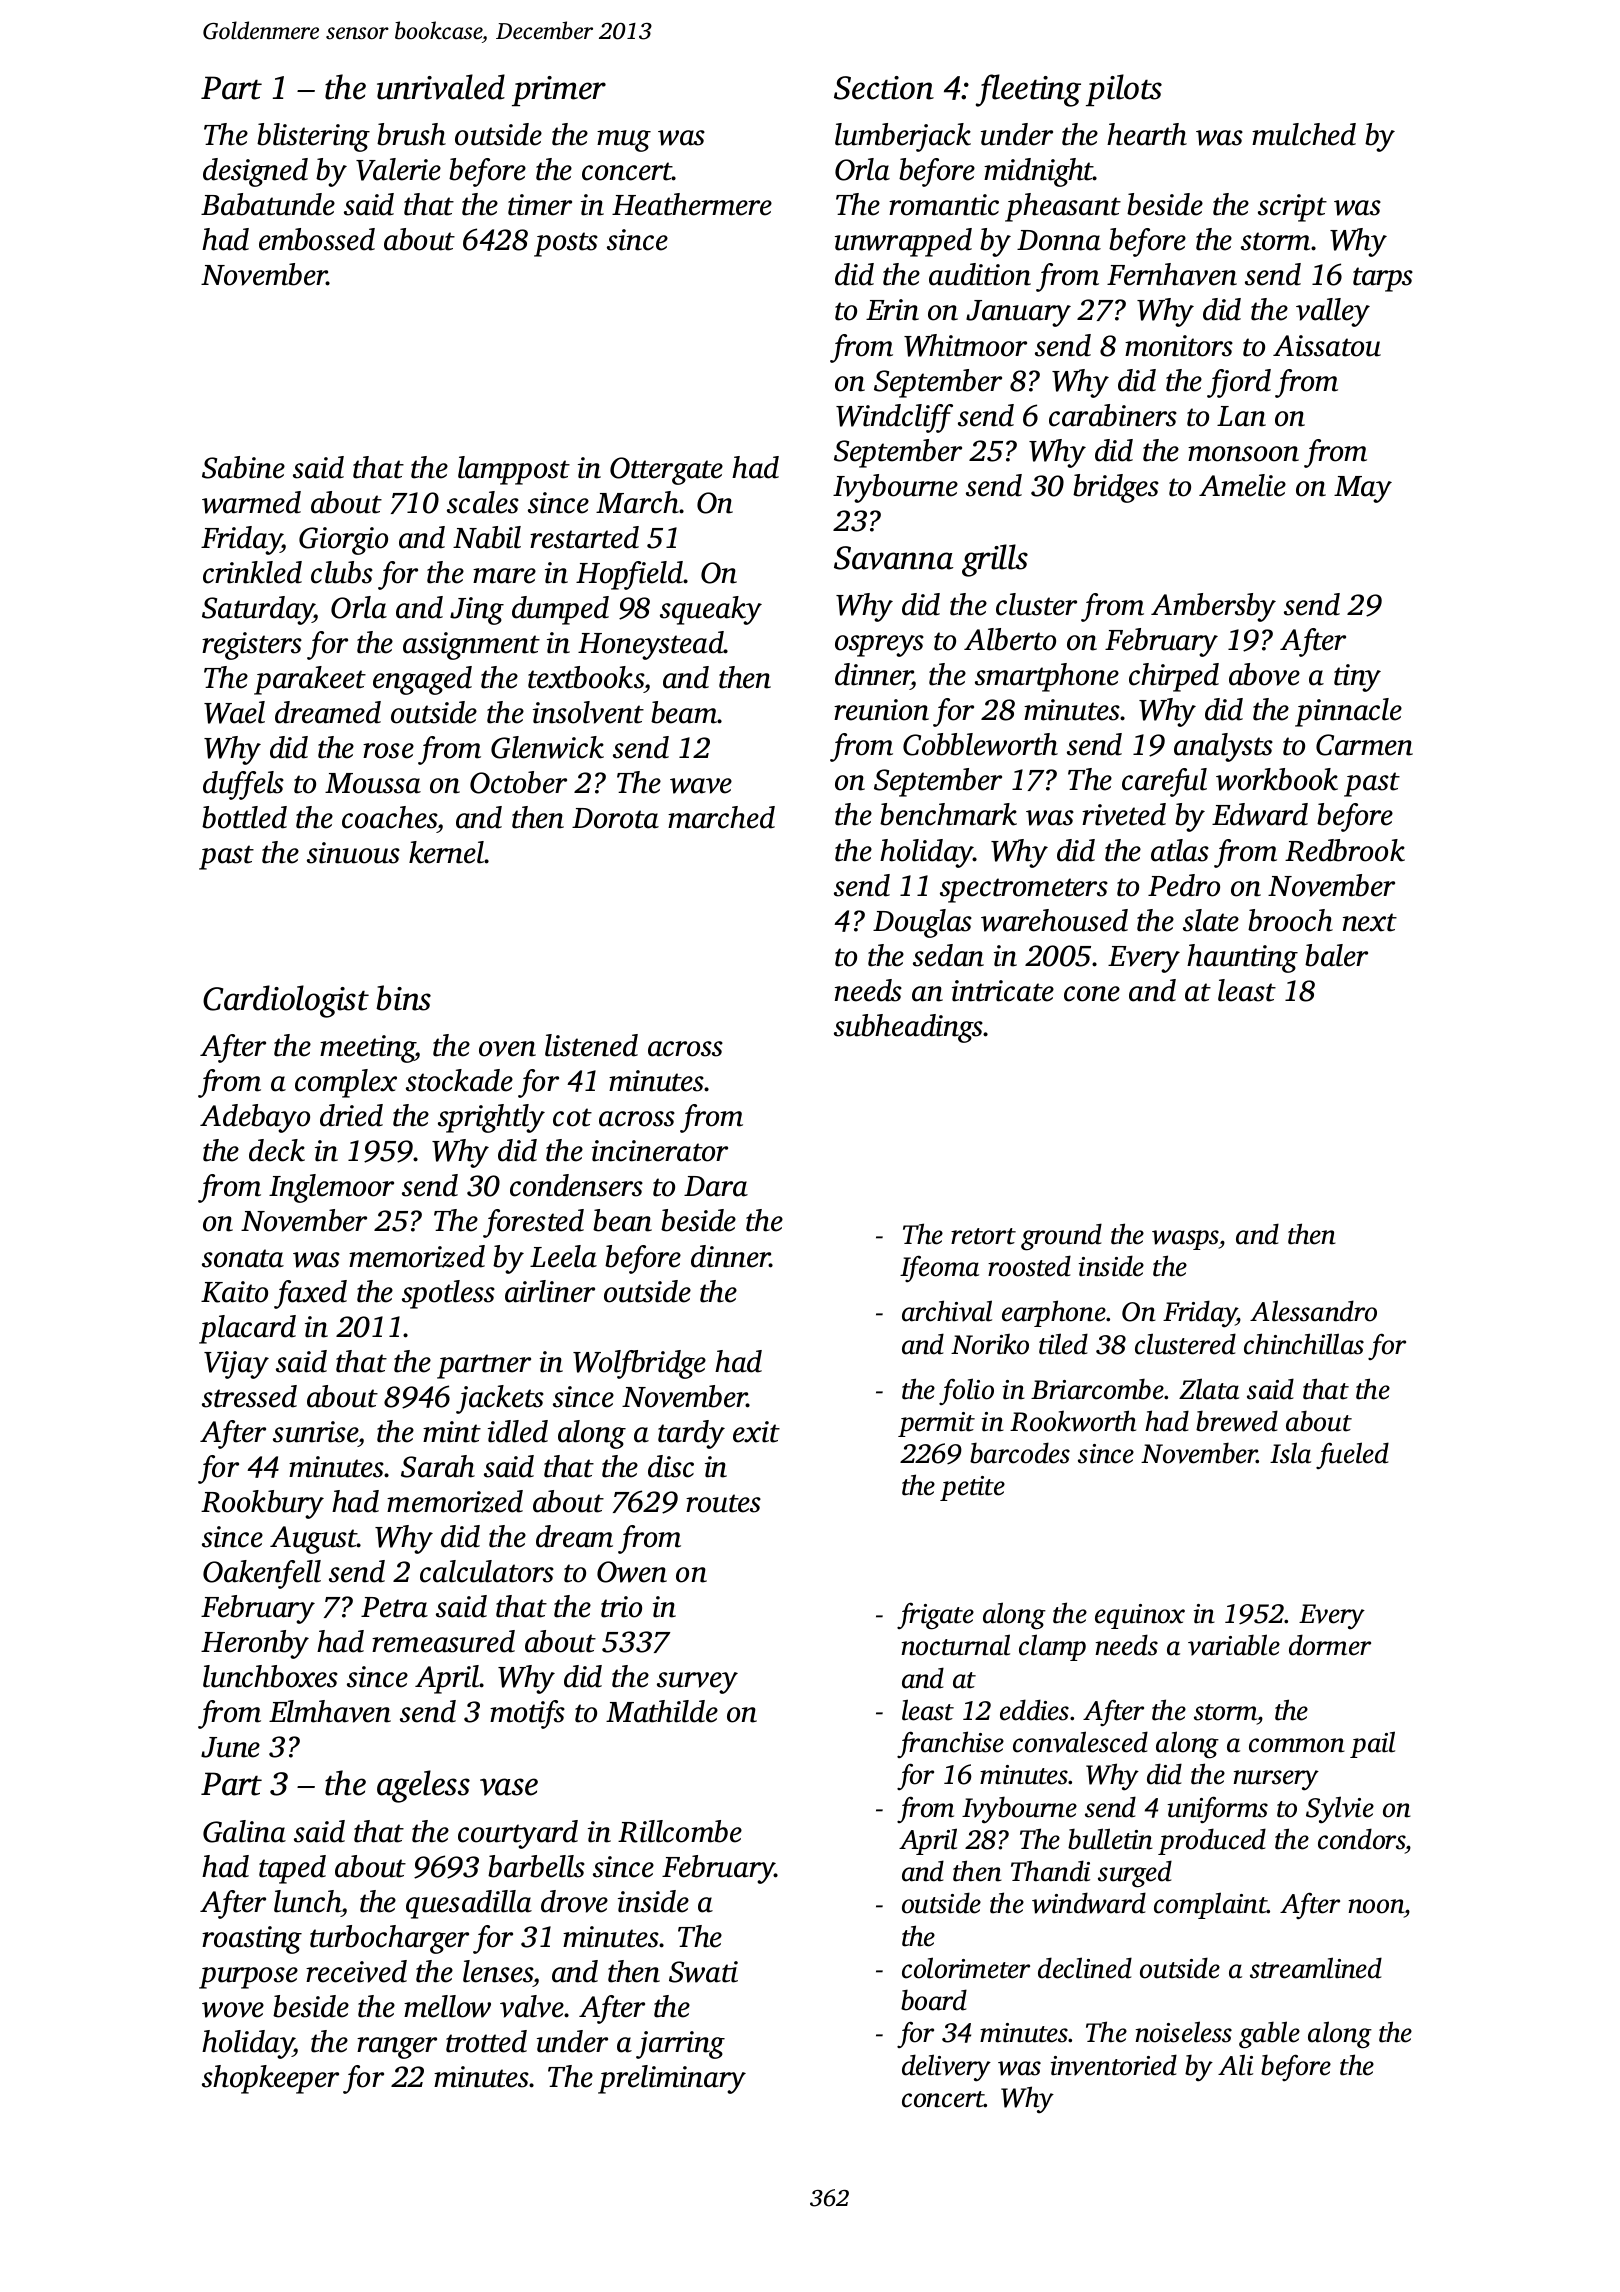 The width and height of the screenshot is (1620, 2292). What do you see at coordinates (292, 1869) in the screenshot?
I see `taped` at bounding box center [292, 1869].
